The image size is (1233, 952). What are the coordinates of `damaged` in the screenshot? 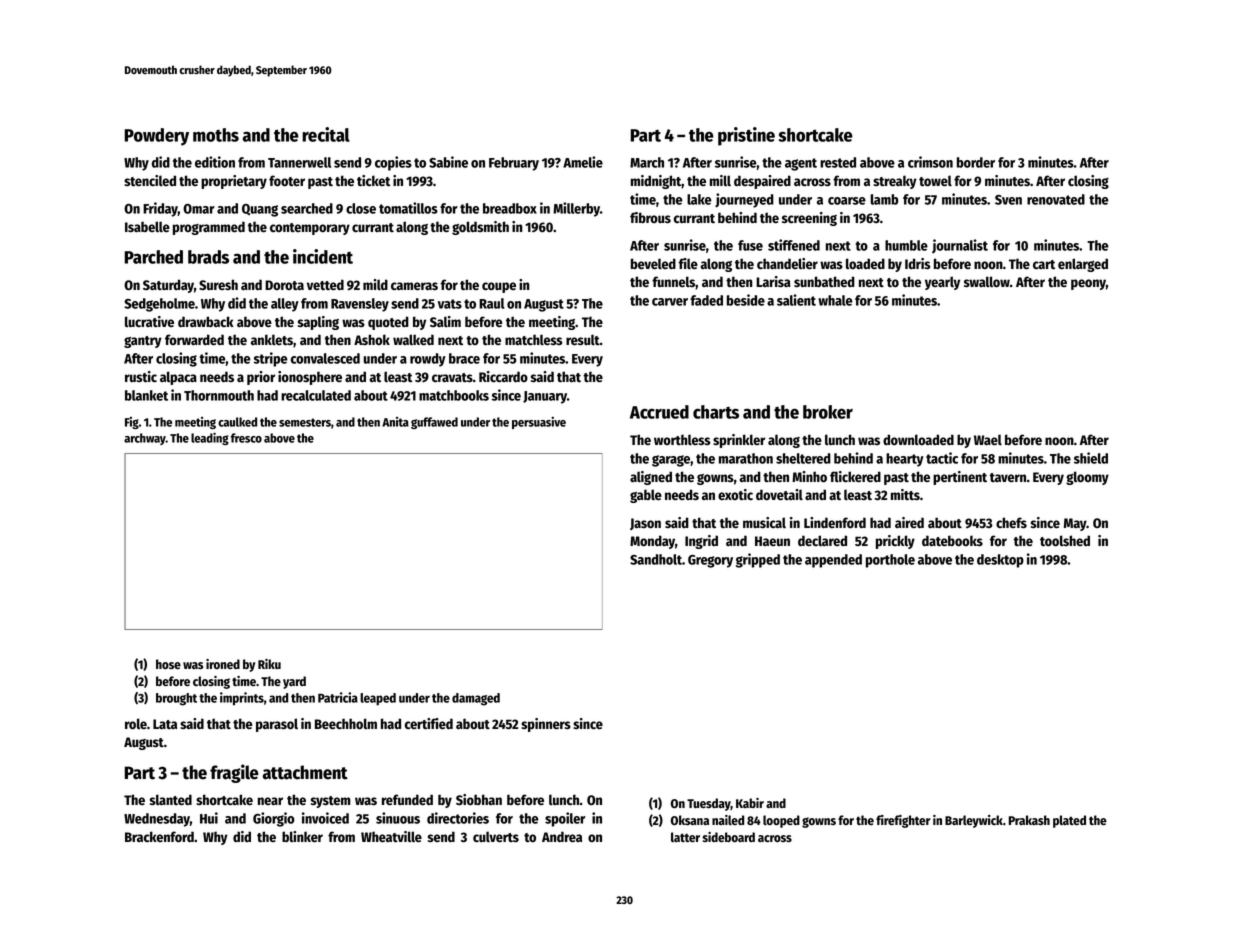 It's located at (476, 699).
